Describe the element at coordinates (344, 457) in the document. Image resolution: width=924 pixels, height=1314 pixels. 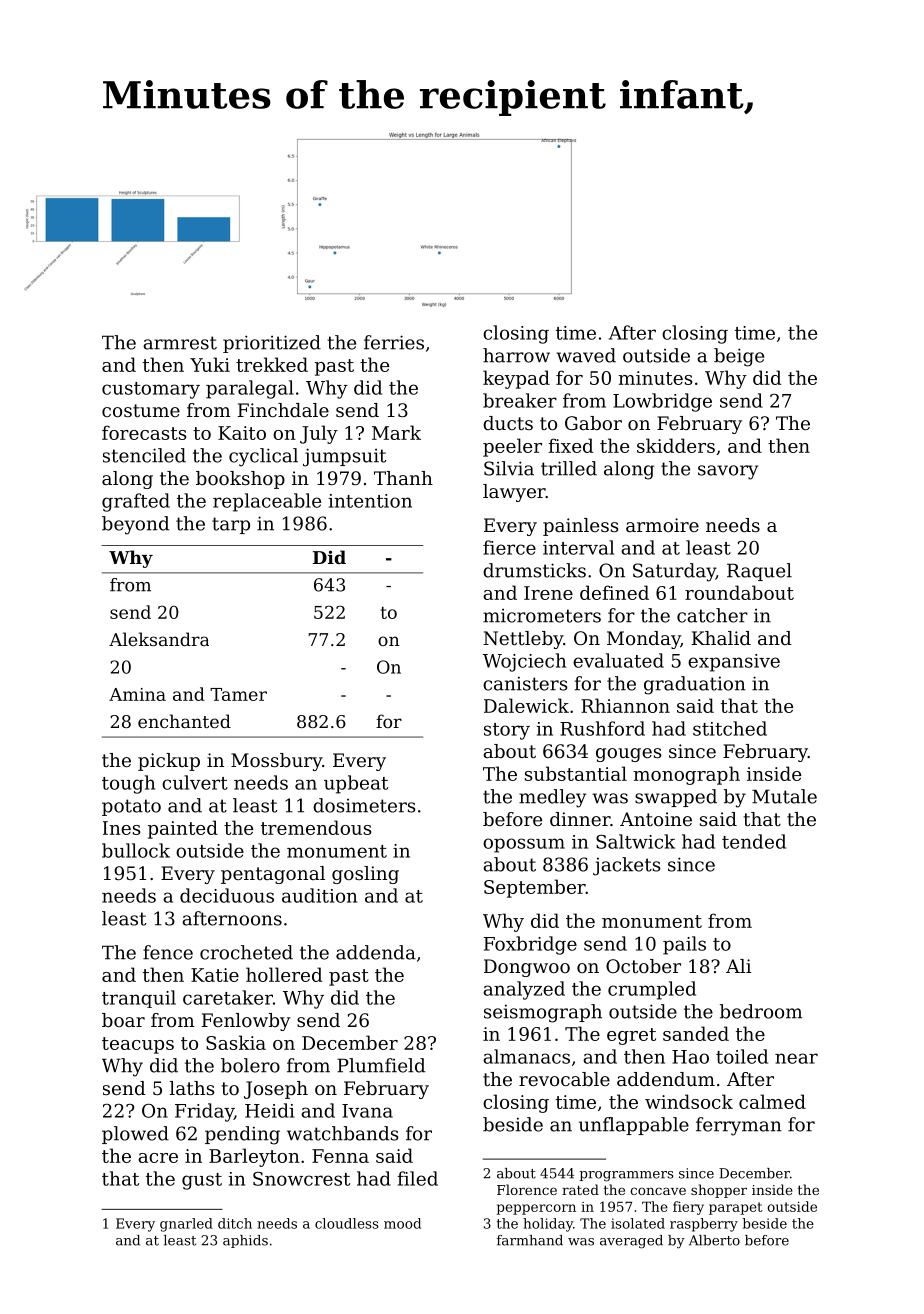
I see `jumpsuit` at that location.
